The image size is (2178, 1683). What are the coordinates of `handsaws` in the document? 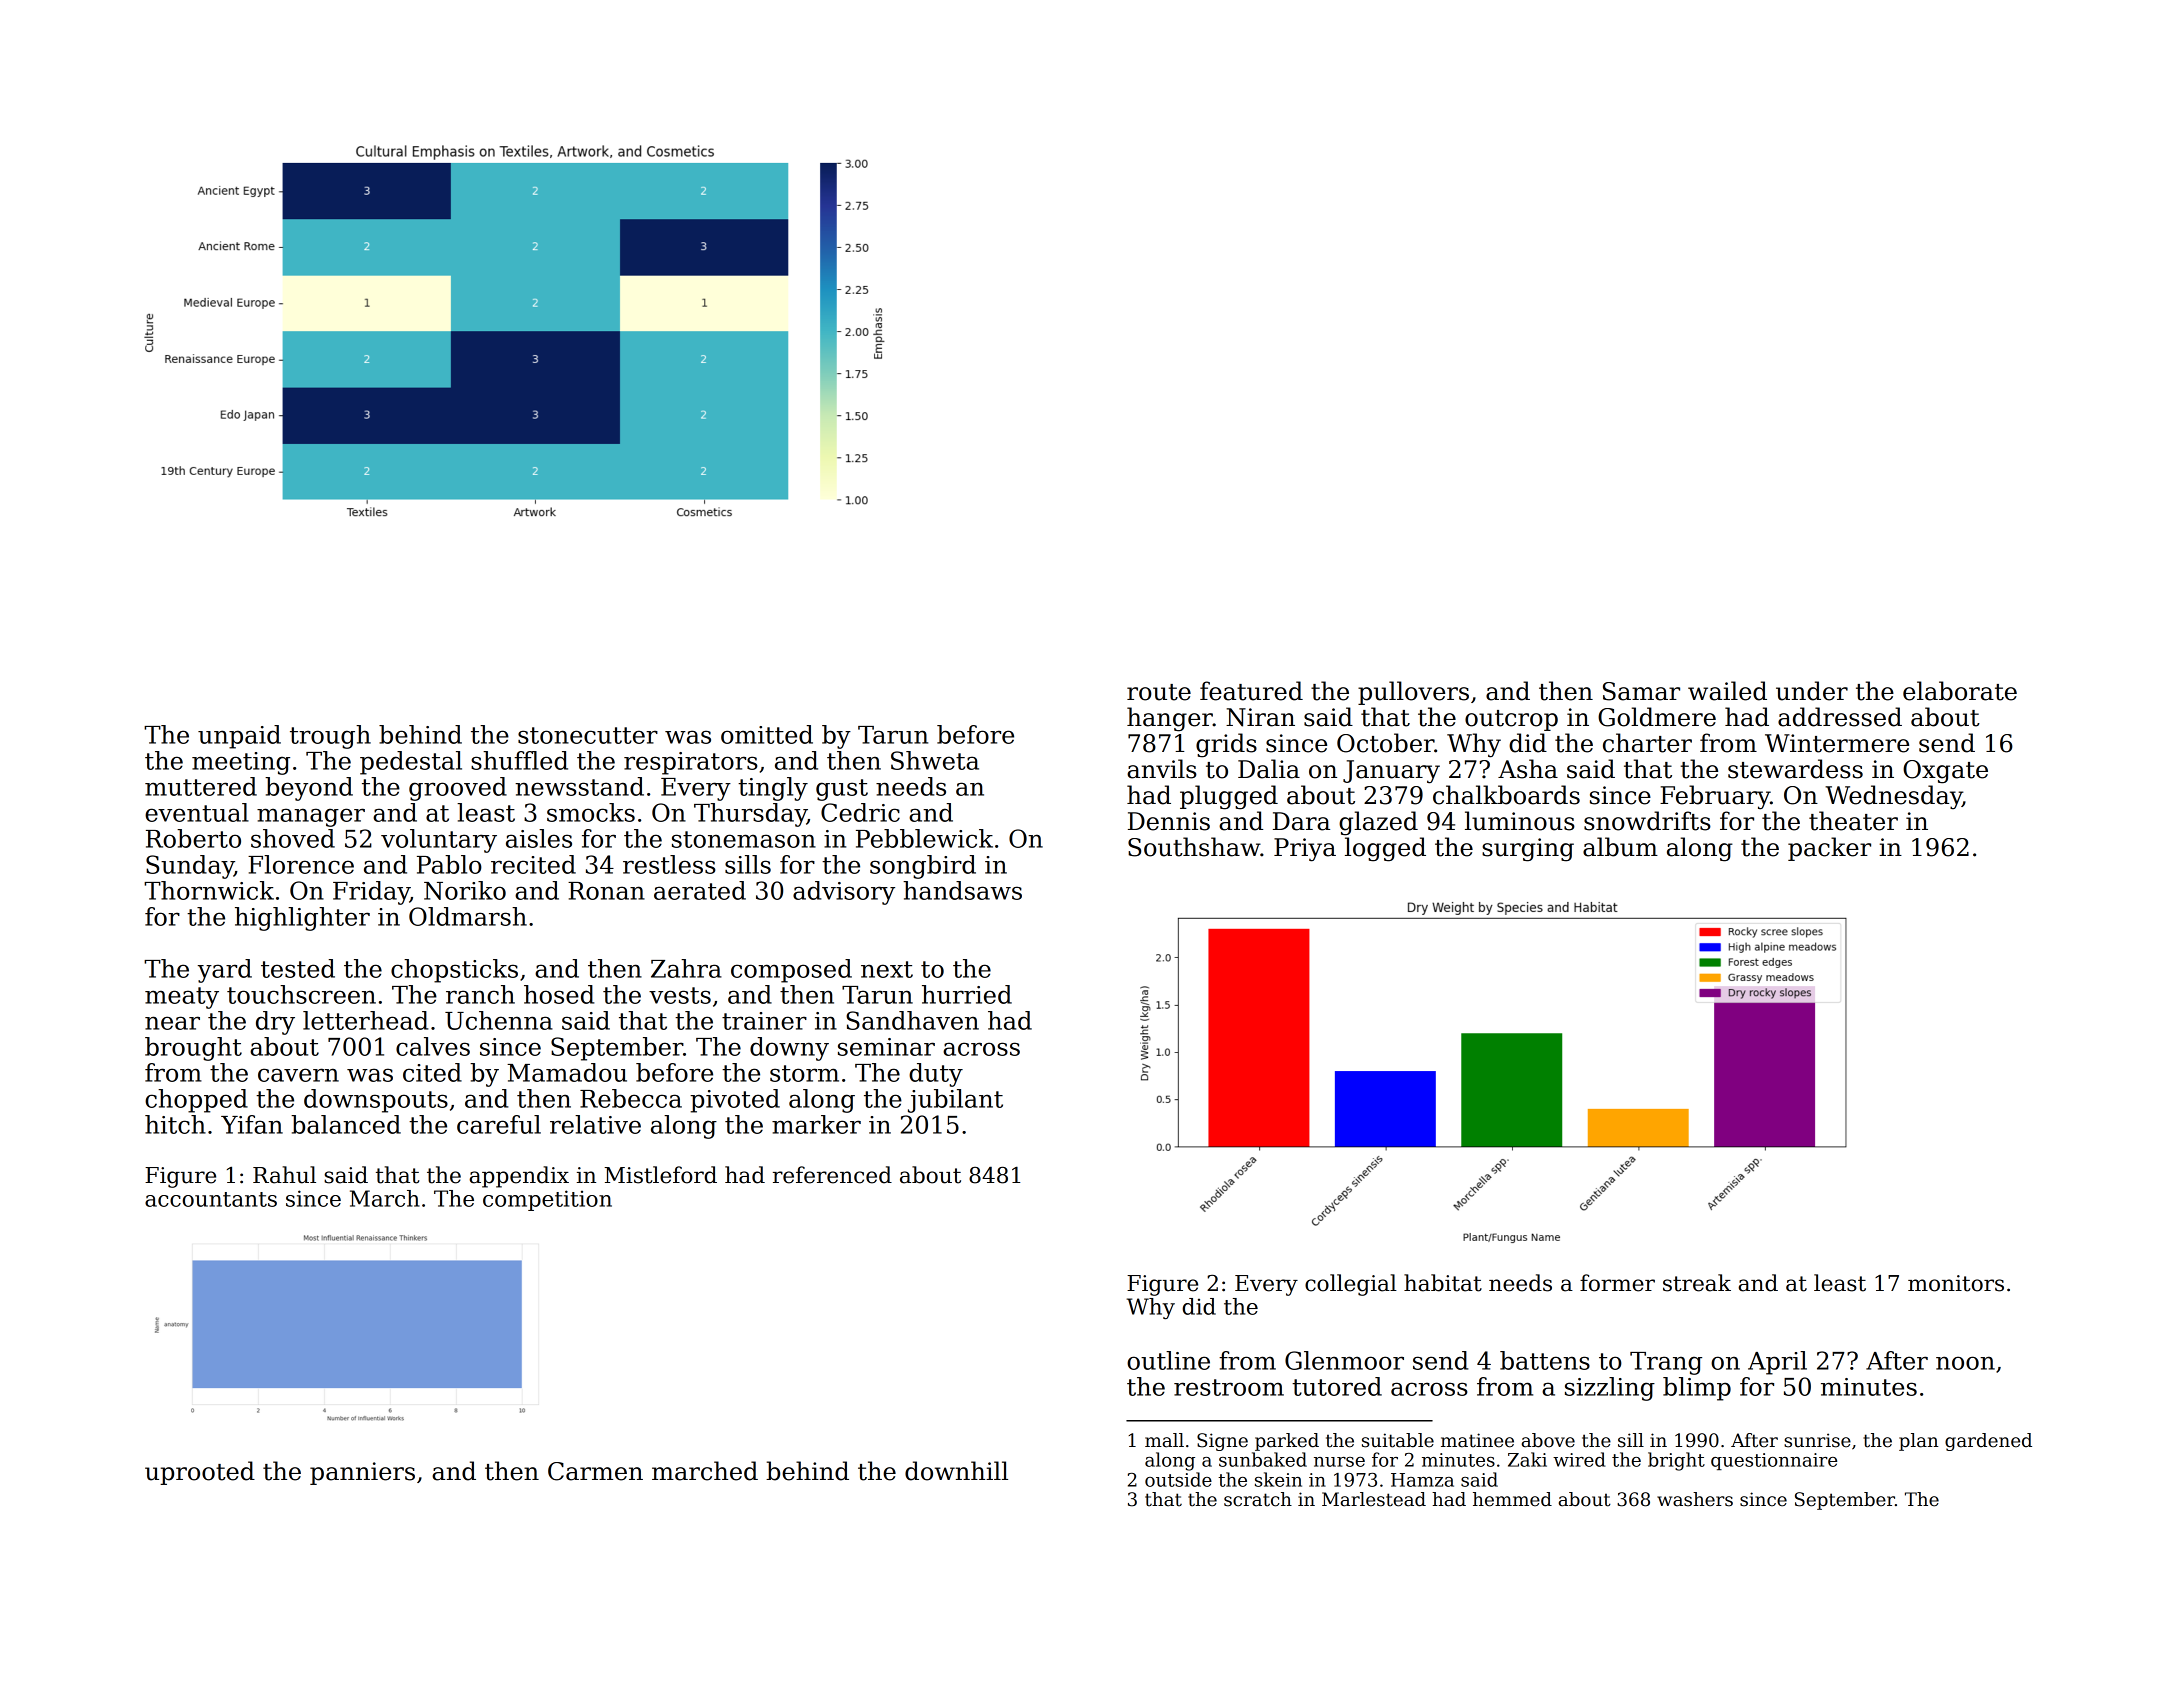 It's located at (962, 890).
